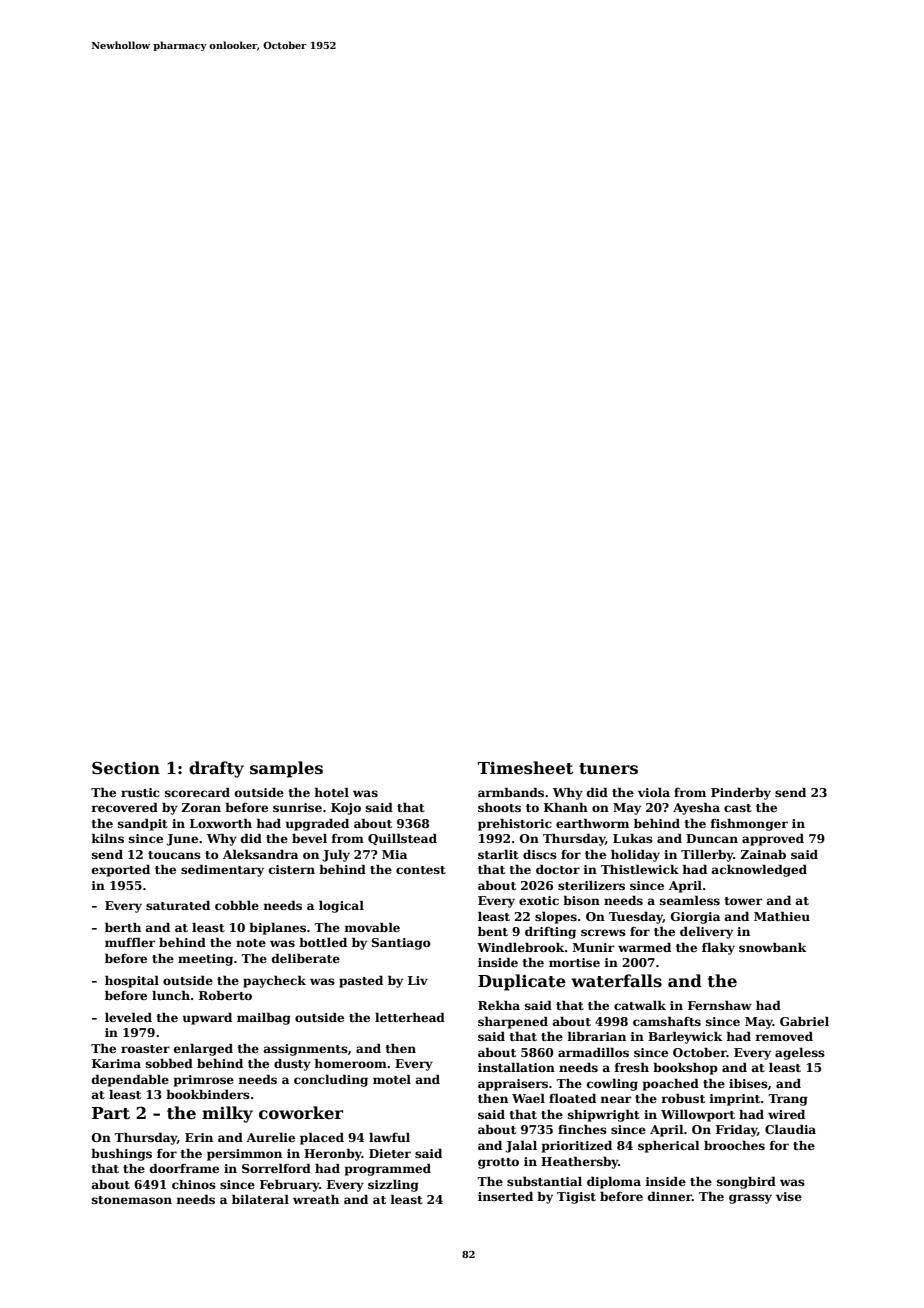  Describe the element at coordinates (608, 769) in the page. I see `tuners` at that location.
